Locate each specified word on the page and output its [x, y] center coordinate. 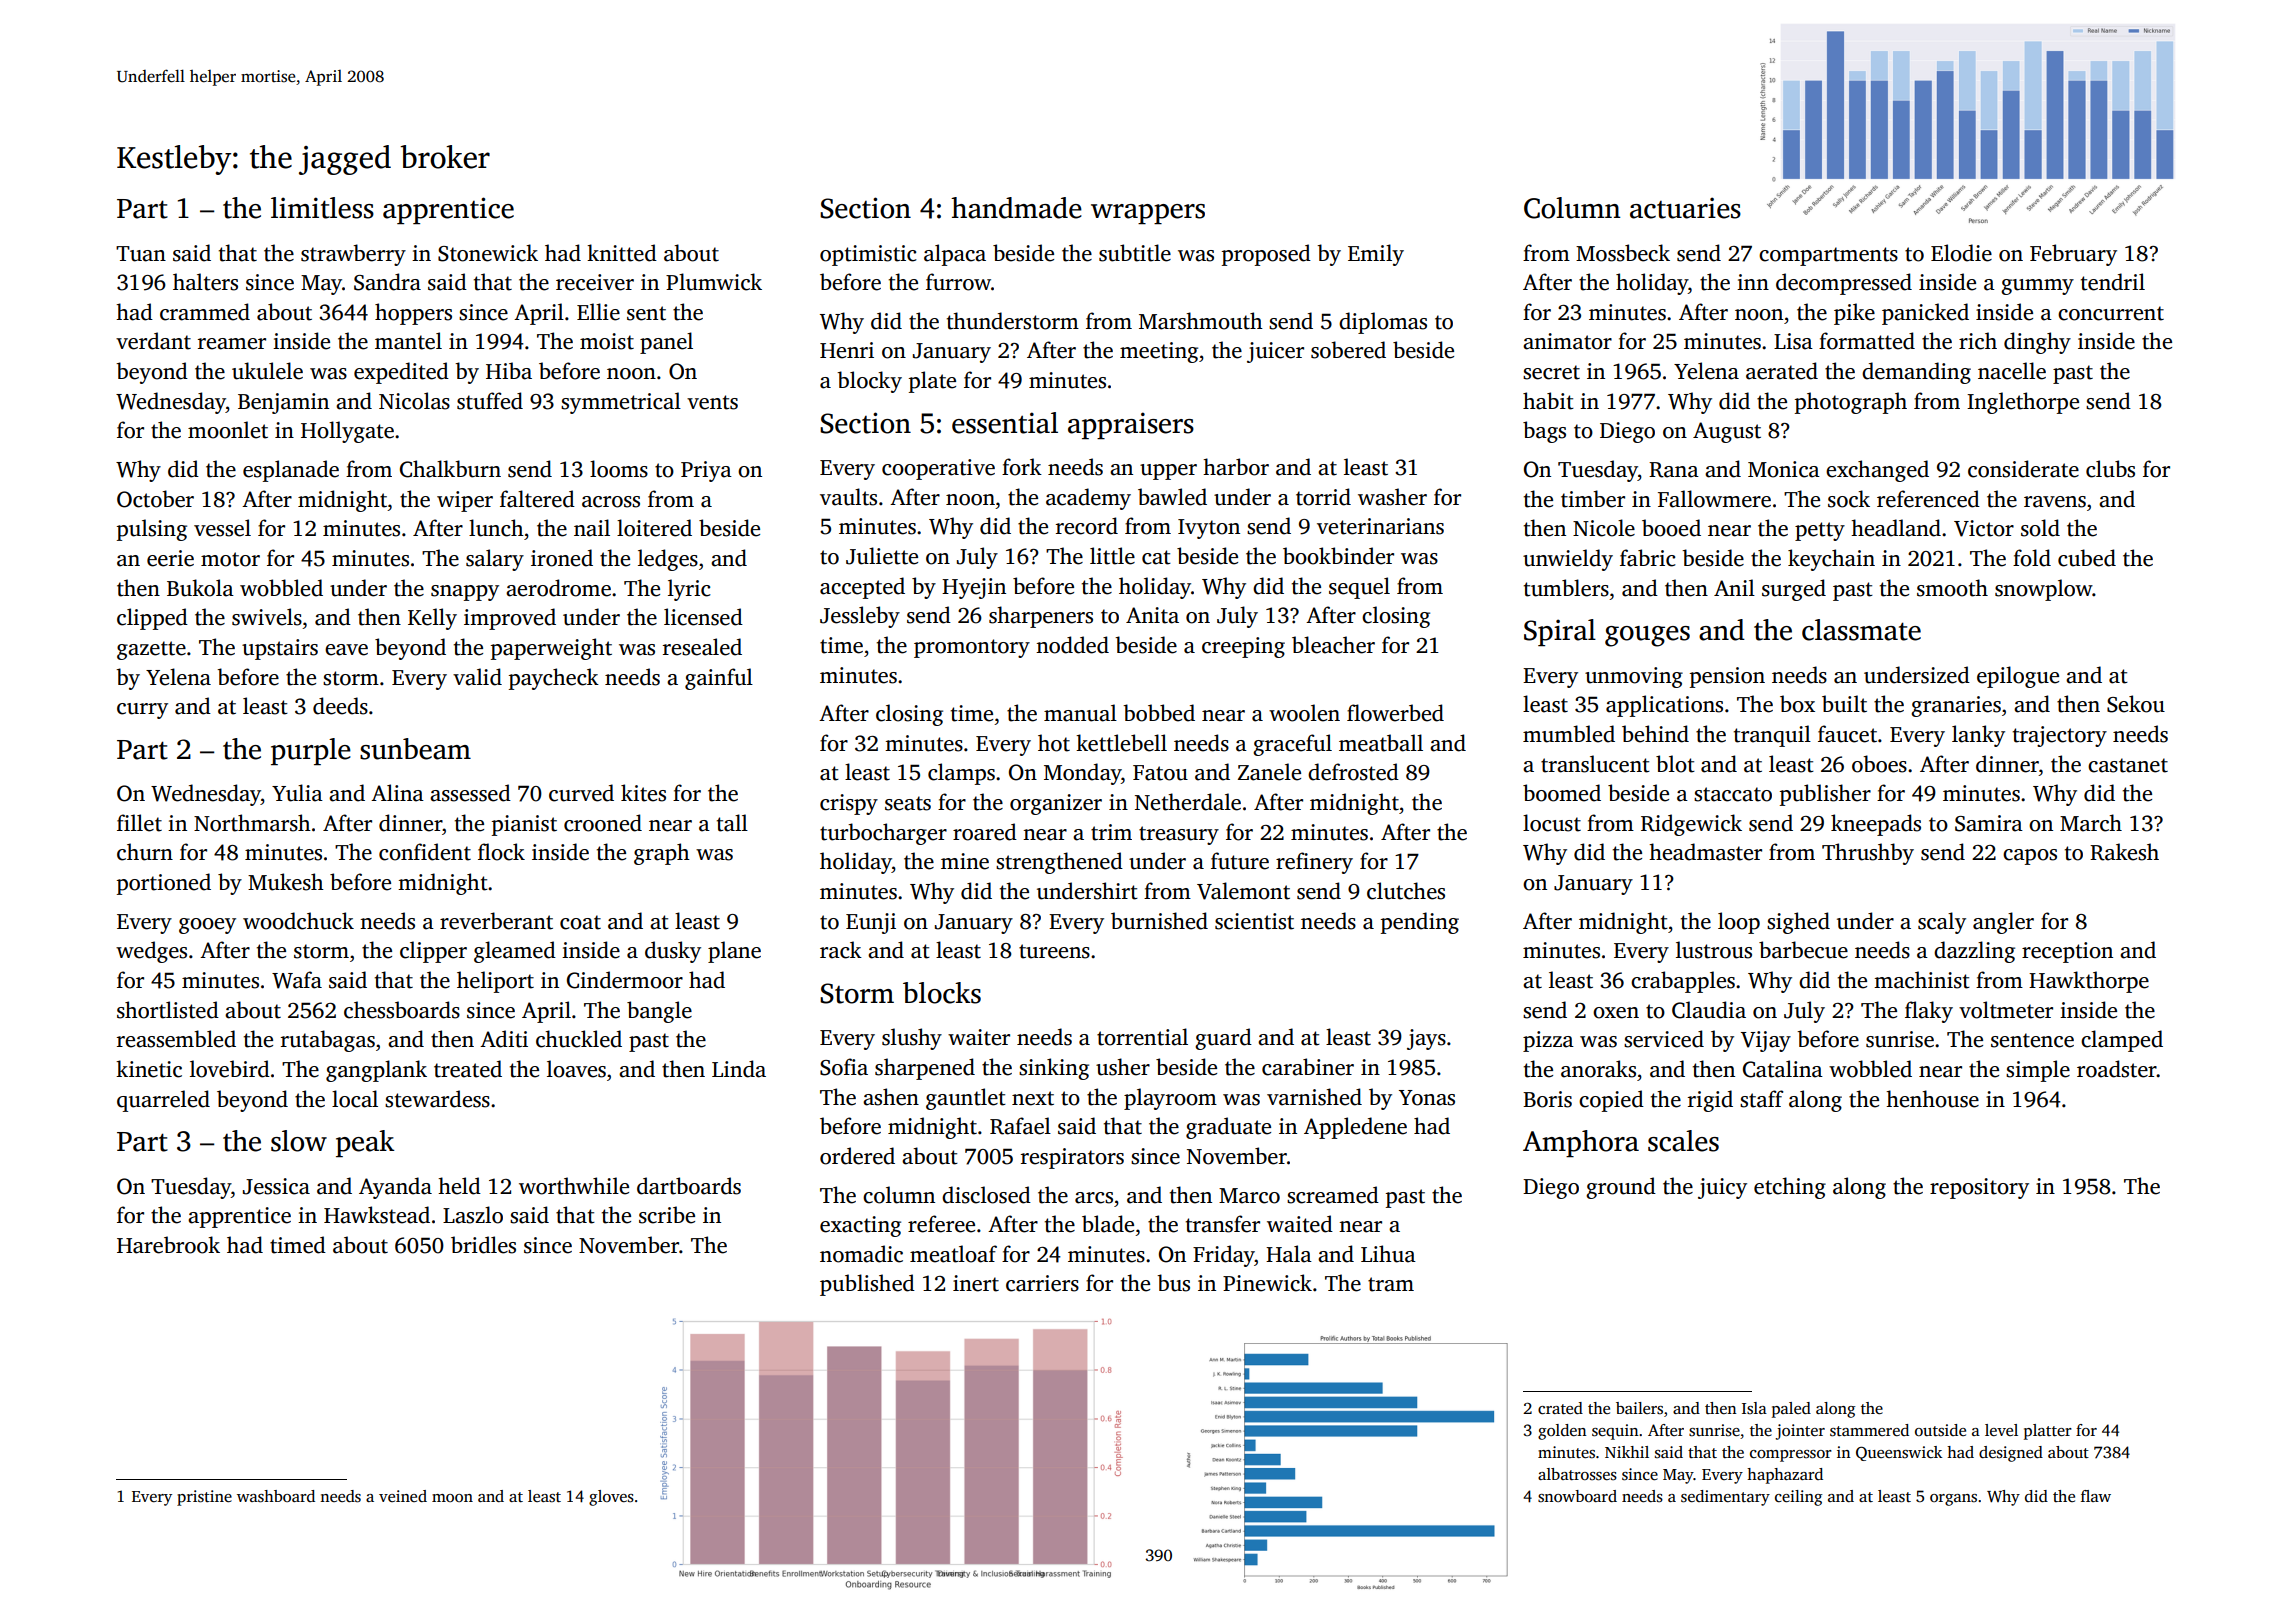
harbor [1236, 467]
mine [965, 861]
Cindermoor [625, 980]
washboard [276, 1496]
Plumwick [714, 282]
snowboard [1577, 1496]
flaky [1929, 1012]
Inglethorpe [2023, 403]
